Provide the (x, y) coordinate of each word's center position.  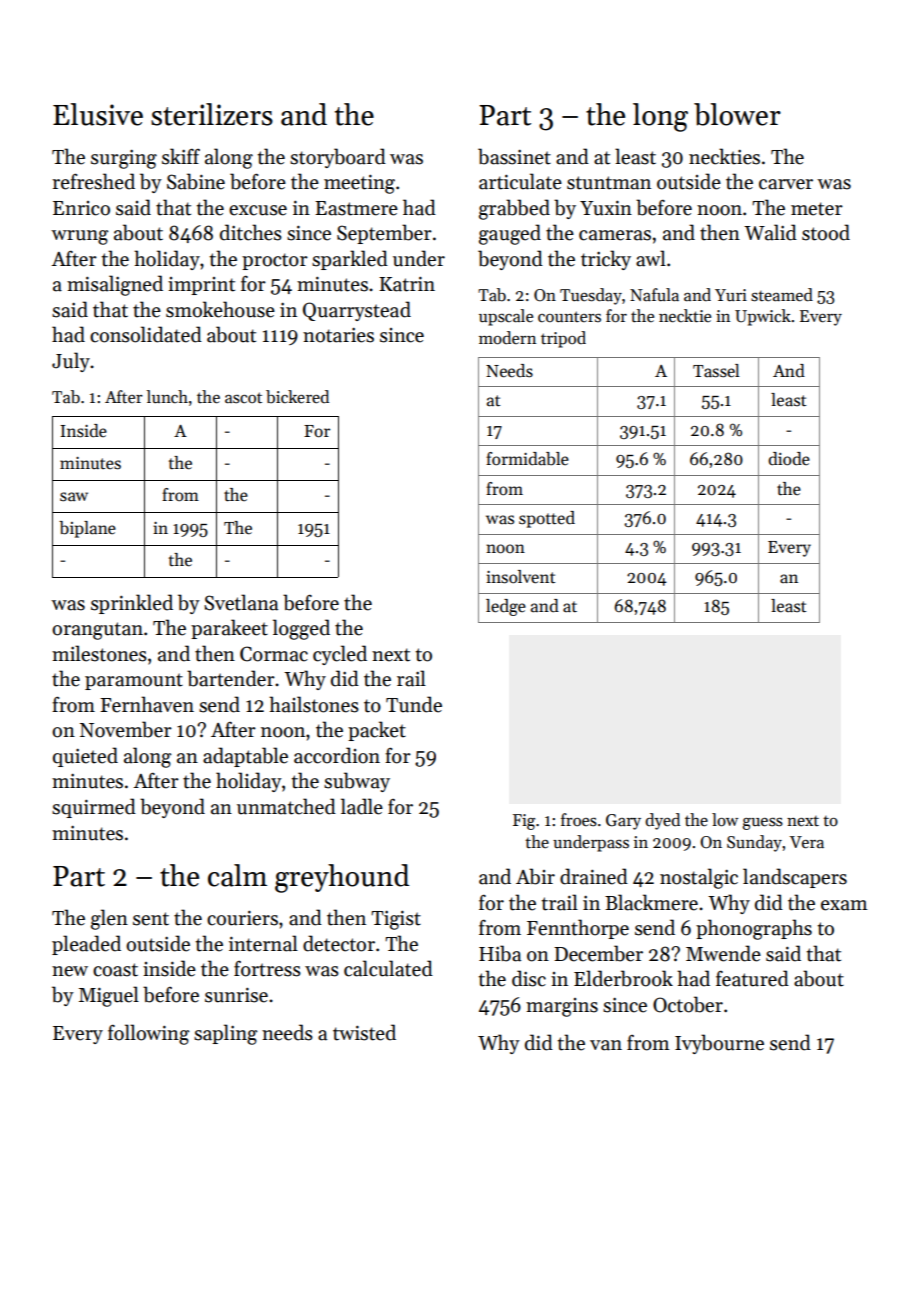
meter (817, 209)
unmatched (286, 806)
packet (377, 731)
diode (789, 459)
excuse (258, 210)
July (71, 362)
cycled (340, 655)
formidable (527, 459)
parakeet (229, 629)
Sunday (754, 843)
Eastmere (356, 208)
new (70, 971)
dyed (662, 821)
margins (562, 1007)
